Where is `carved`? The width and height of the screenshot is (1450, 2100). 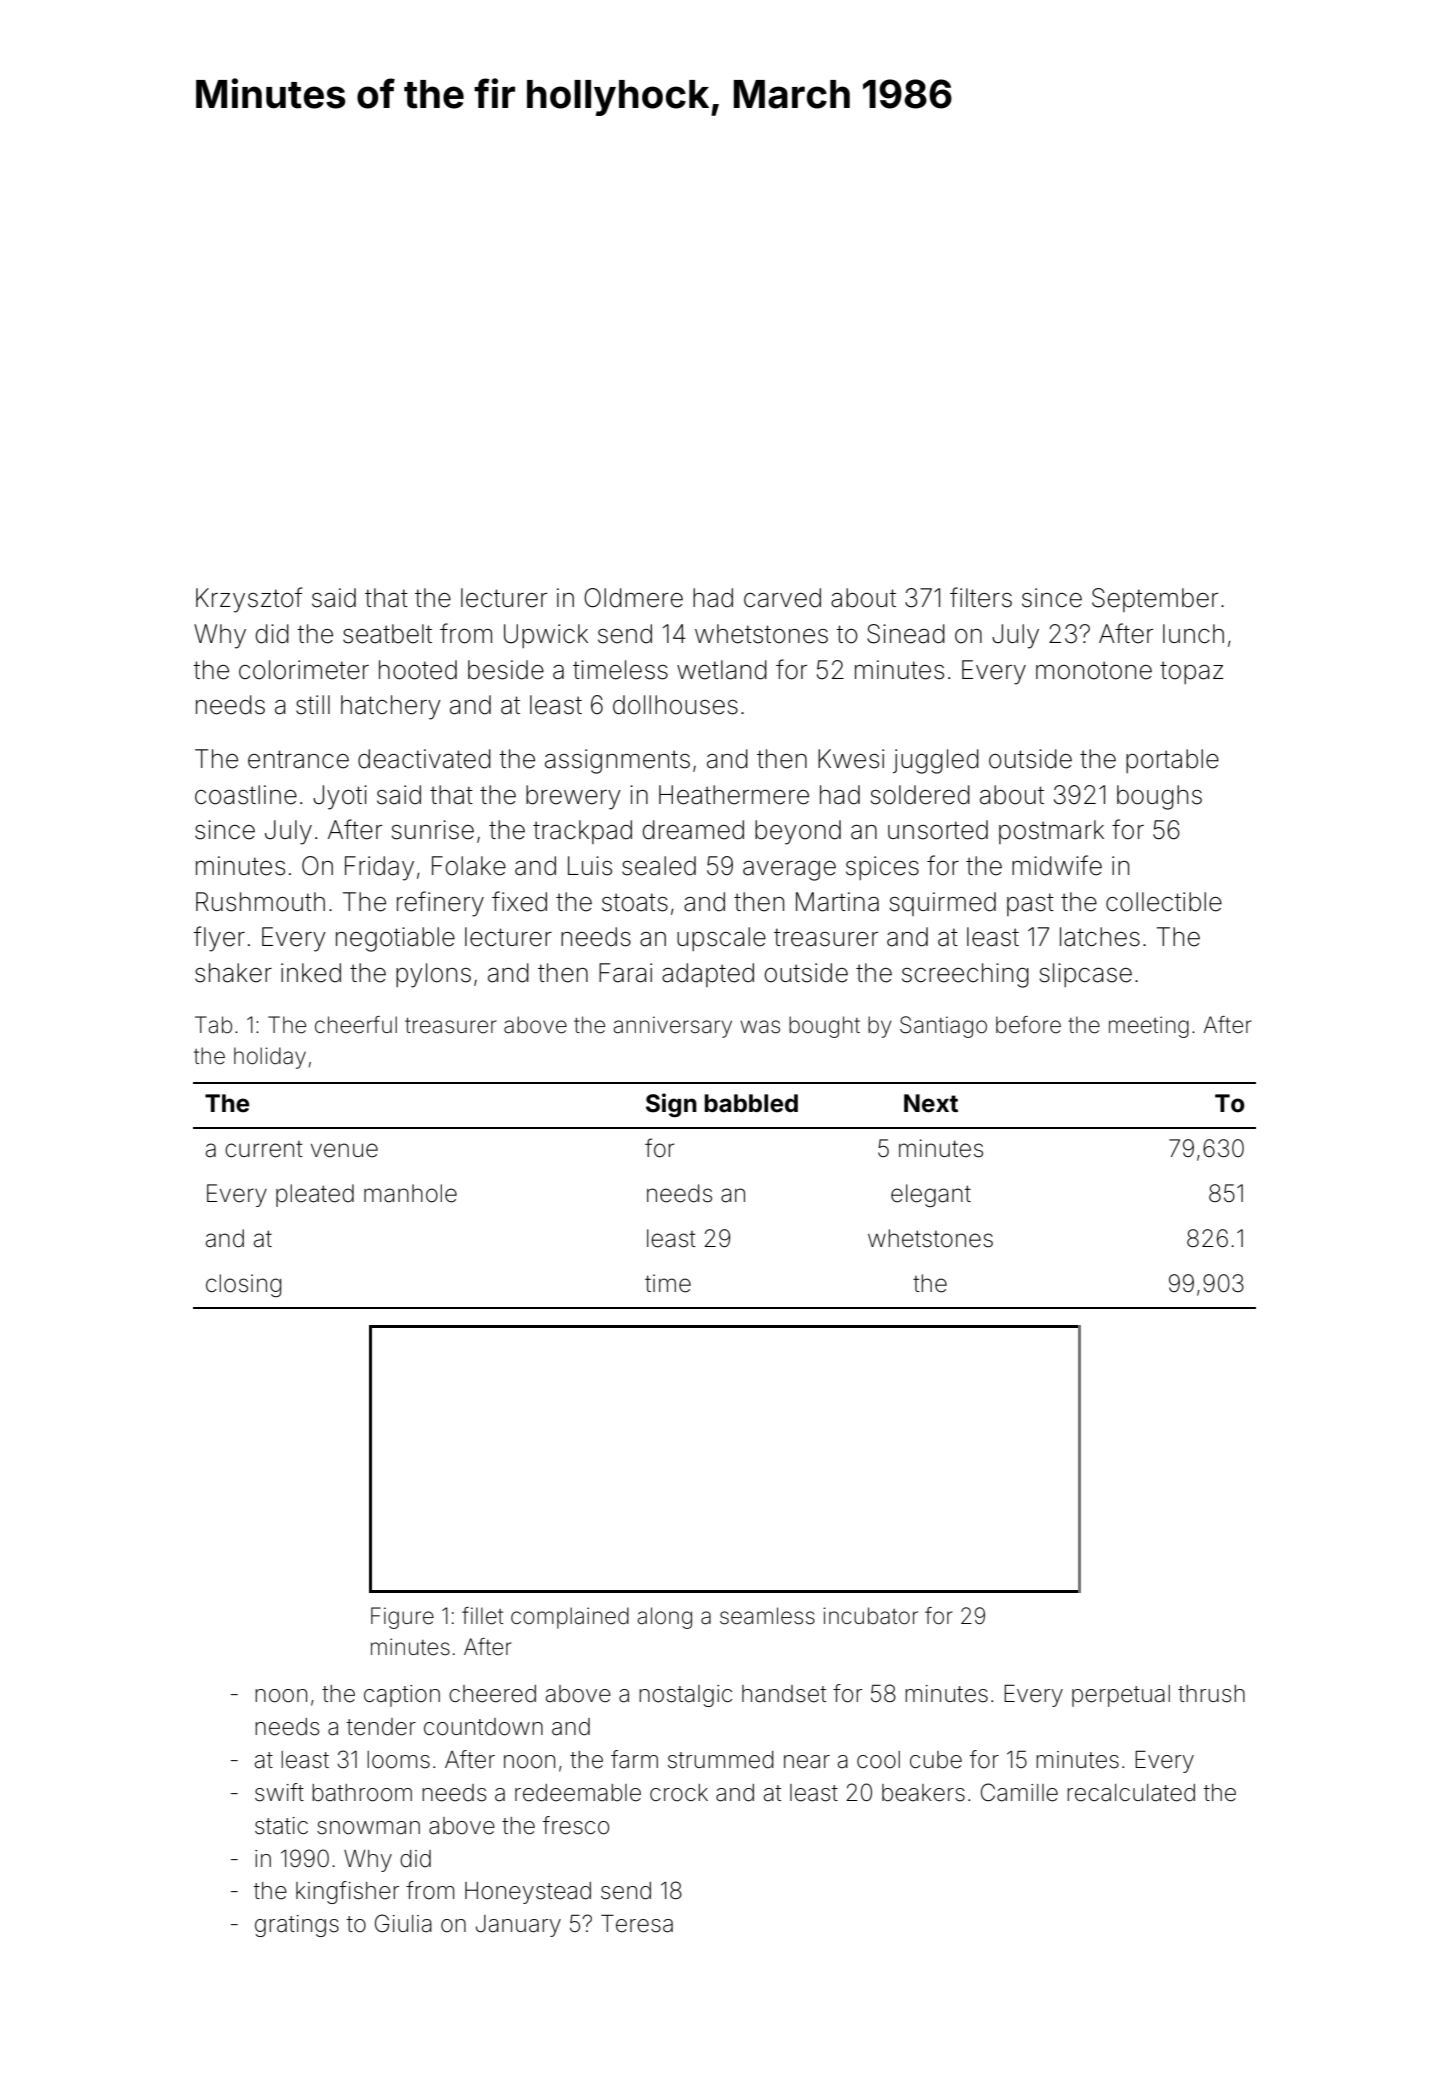
carved is located at coordinates (782, 598).
